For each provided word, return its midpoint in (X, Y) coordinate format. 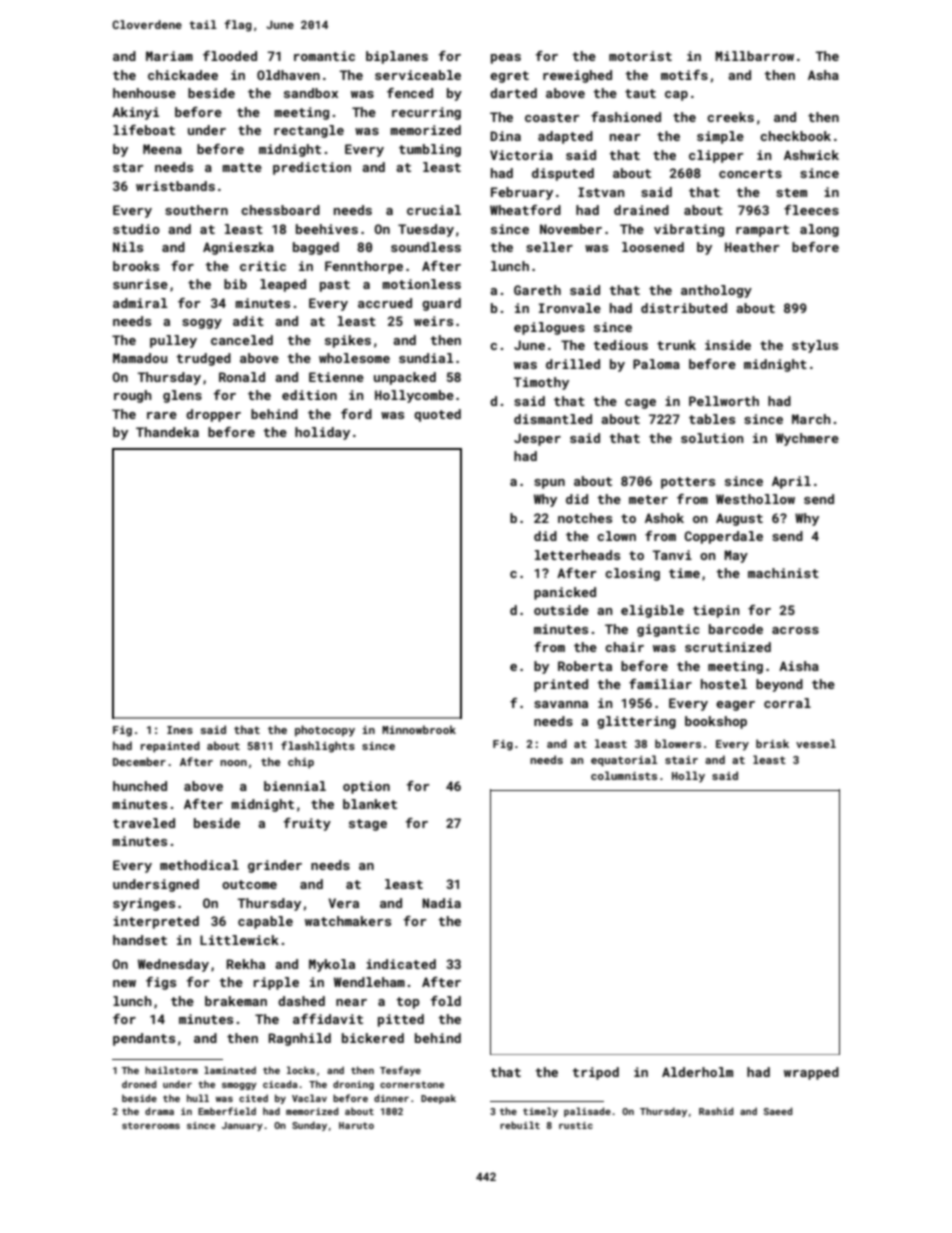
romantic (324, 56)
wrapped (811, 1073)
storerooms (151, 1125)
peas (506, 59)
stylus (815, 346)
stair (681, 760)
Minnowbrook (419, 729)
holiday (322, 433)
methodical (199, 865)
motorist (640, 56)
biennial (295, 786)
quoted (437, 415)
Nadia (441, 903)
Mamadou (140, 358)
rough (133, 396)
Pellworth (724, 401)
